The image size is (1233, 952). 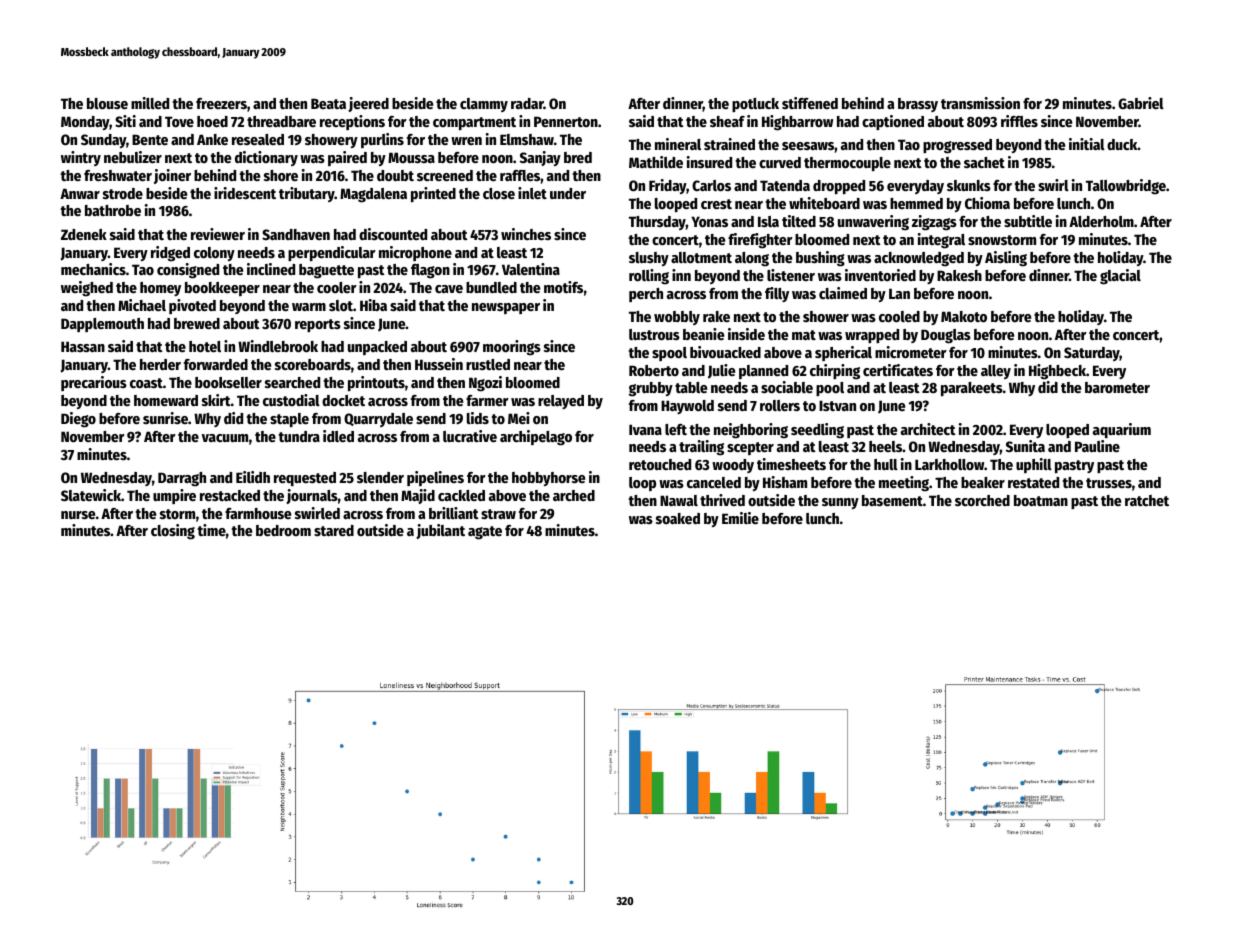 I want to click on Bente, so click(x=150, y=139).
